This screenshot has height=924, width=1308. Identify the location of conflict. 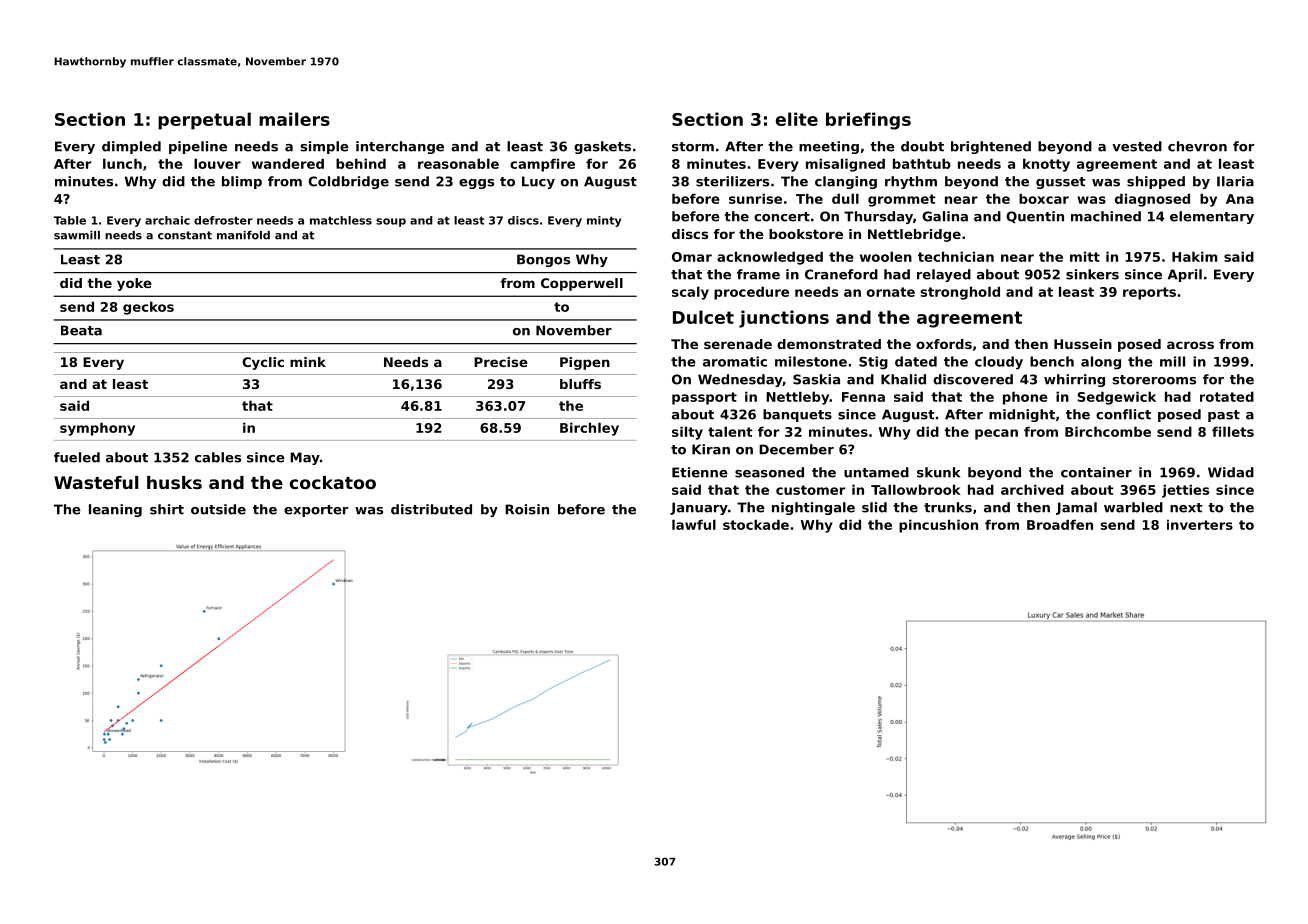
(1123, 414).
